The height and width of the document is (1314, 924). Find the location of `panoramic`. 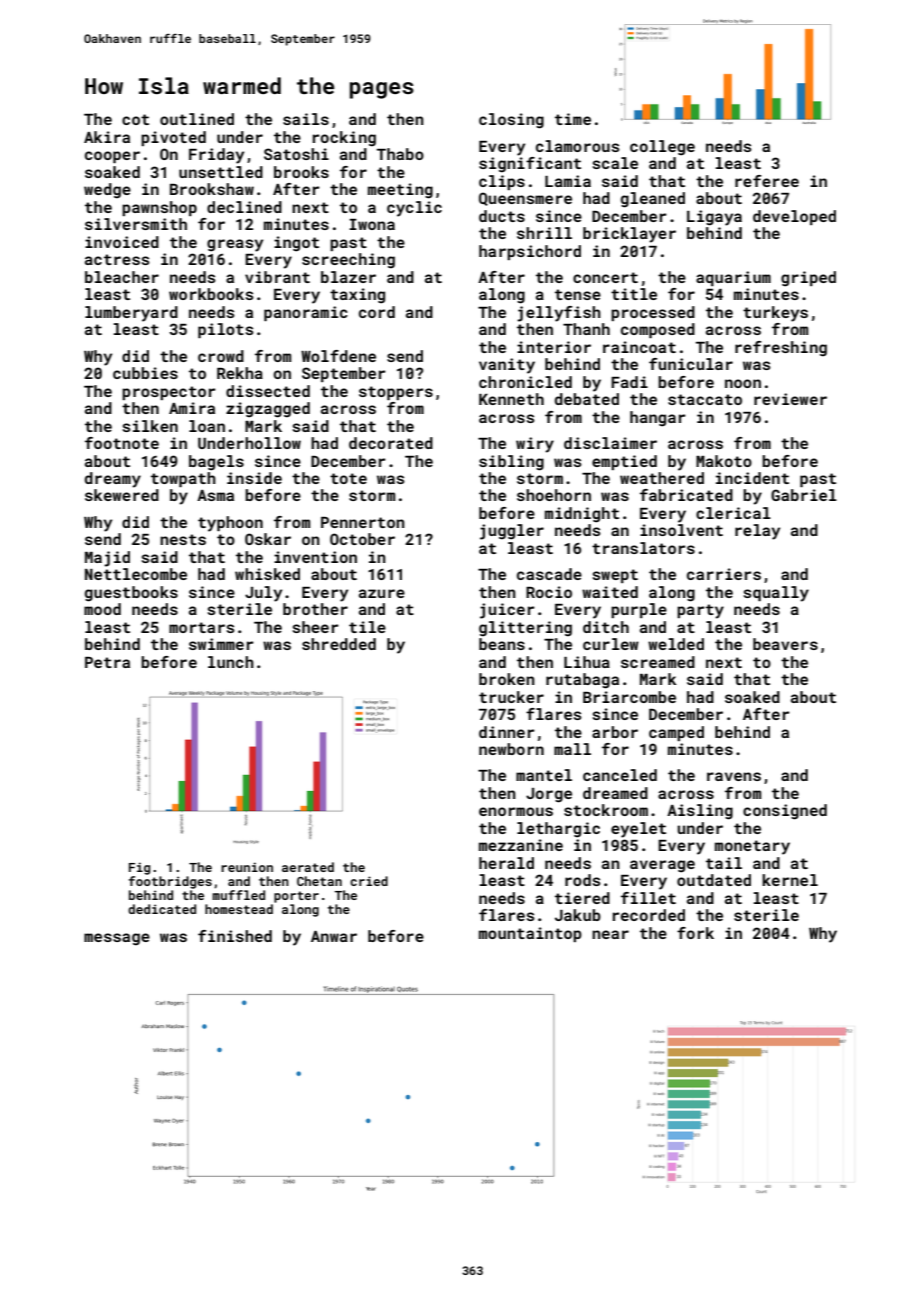

panoramic is located at coordinates (306, 313).
